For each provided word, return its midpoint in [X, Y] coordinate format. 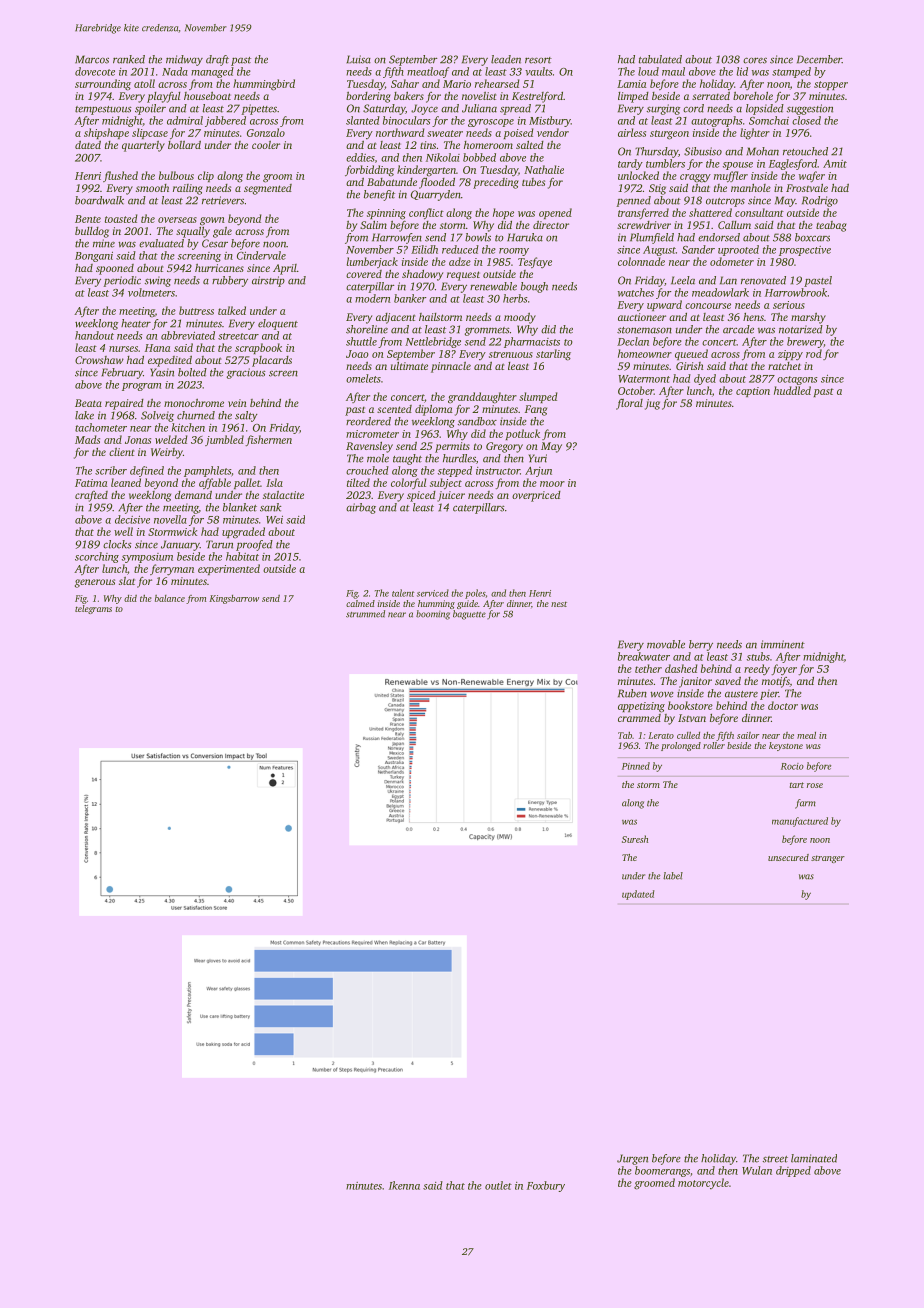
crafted [91, 496]
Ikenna [404, 1185]
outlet [498, 1185]
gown [212, 221]
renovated [763, 280]
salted [530, 145]
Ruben [632, 693]
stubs [758, 656]
